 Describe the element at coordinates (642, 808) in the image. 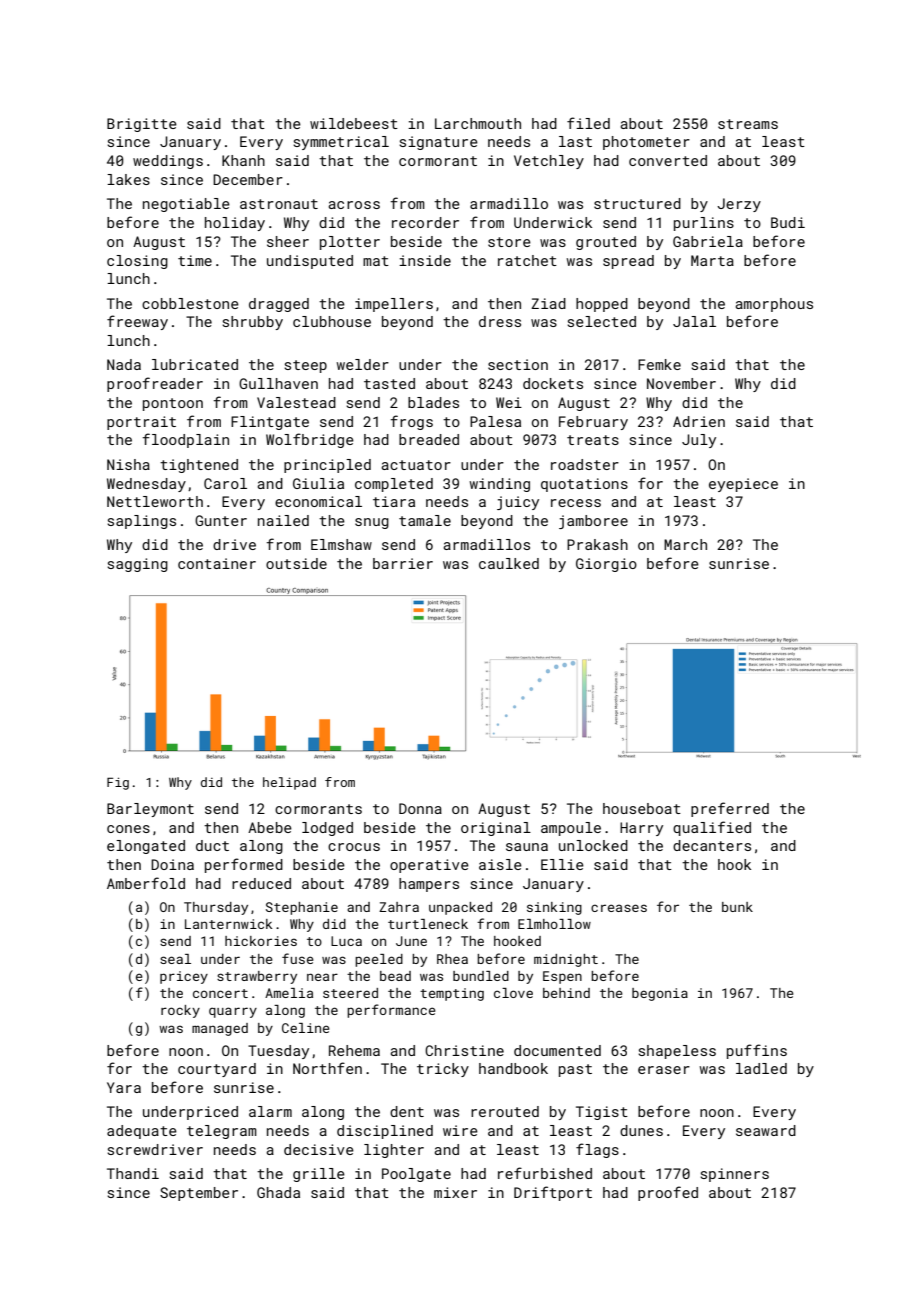

I see `houseboat` at that location.
